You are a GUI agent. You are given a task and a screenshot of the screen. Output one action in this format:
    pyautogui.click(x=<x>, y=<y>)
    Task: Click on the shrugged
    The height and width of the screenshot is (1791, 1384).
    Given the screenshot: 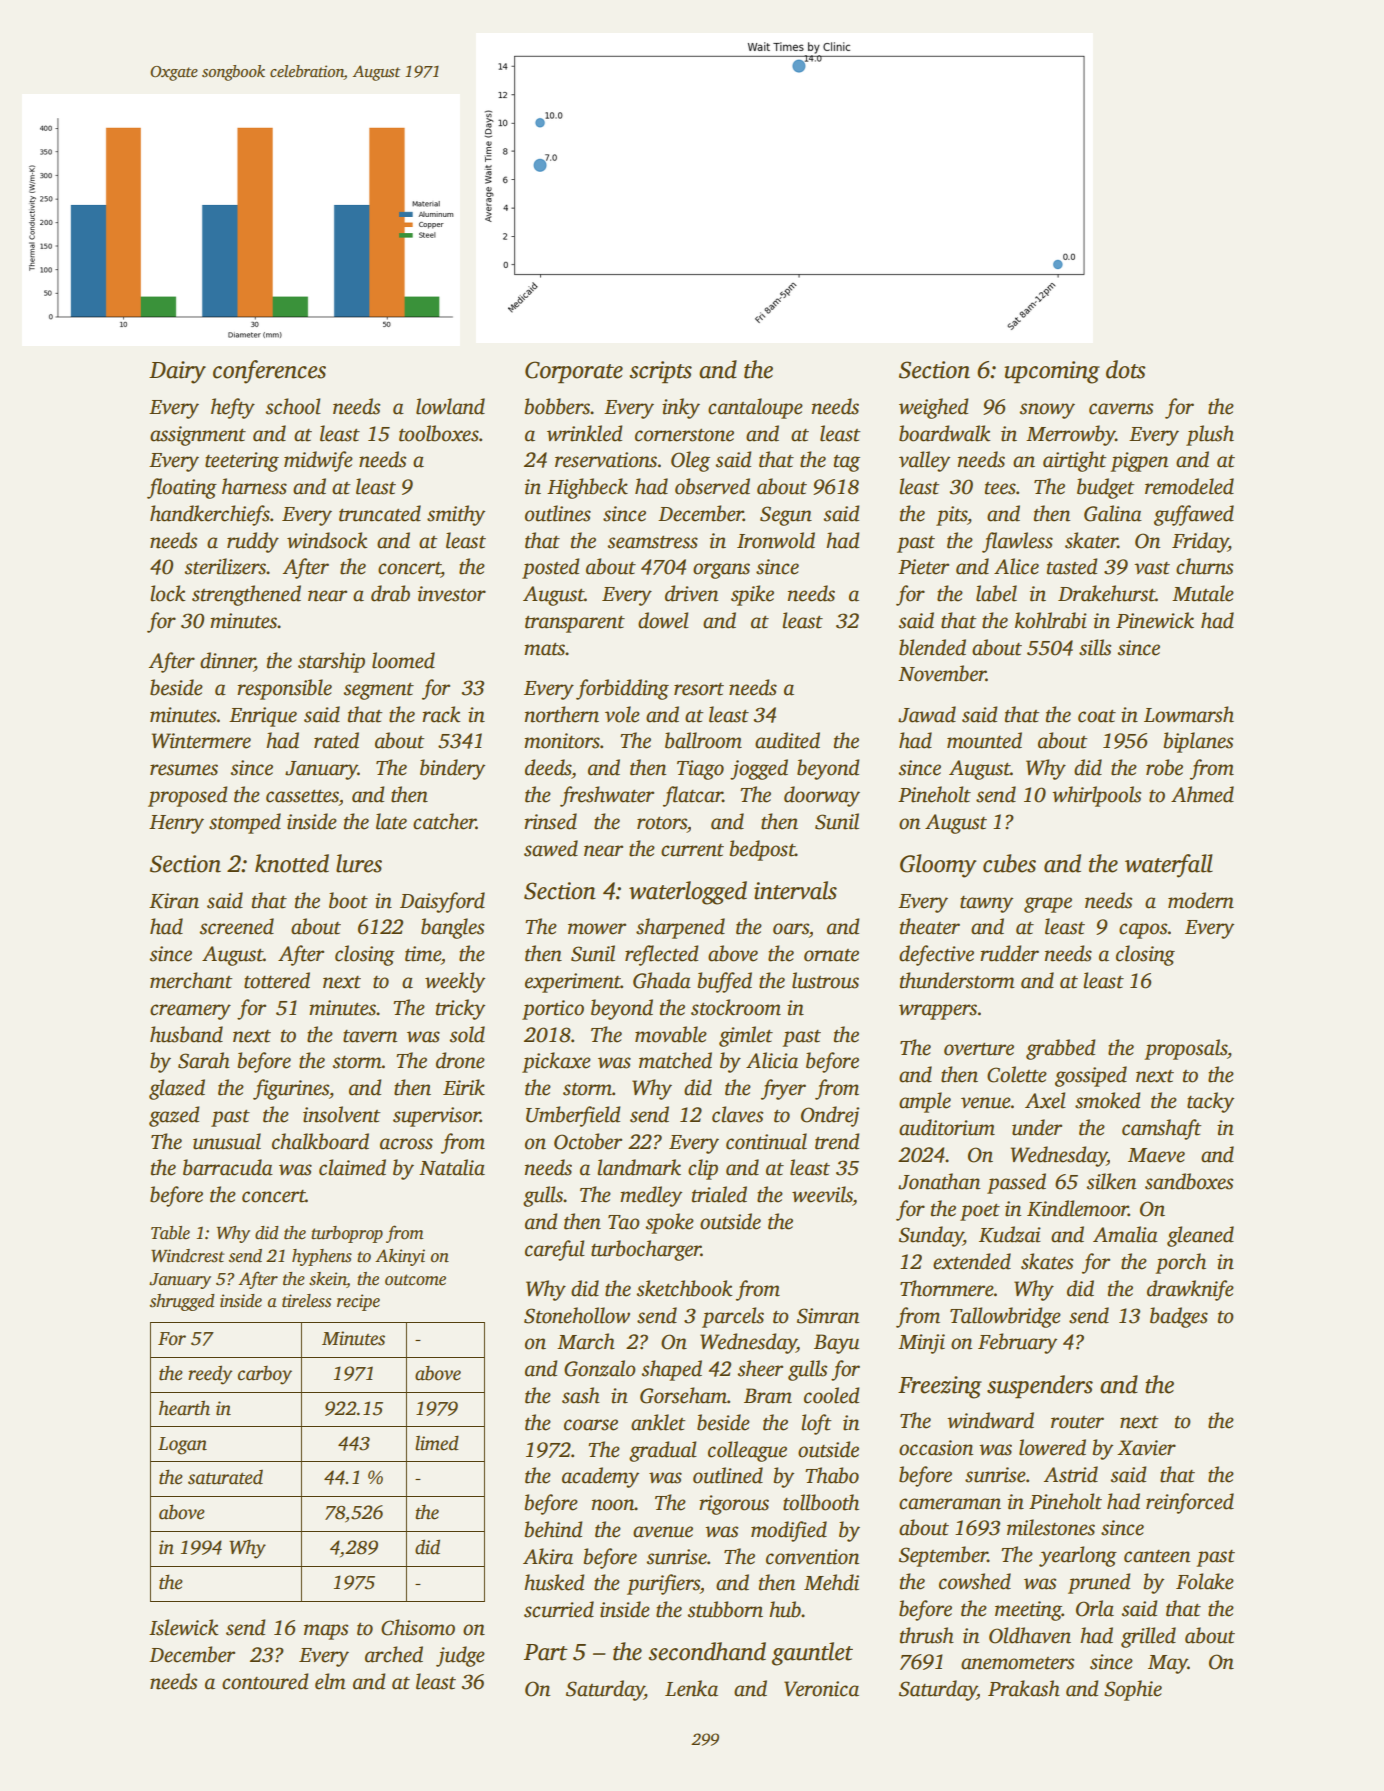 What is the action you would take?
    pyautogui.click(x=182, y=1302)
